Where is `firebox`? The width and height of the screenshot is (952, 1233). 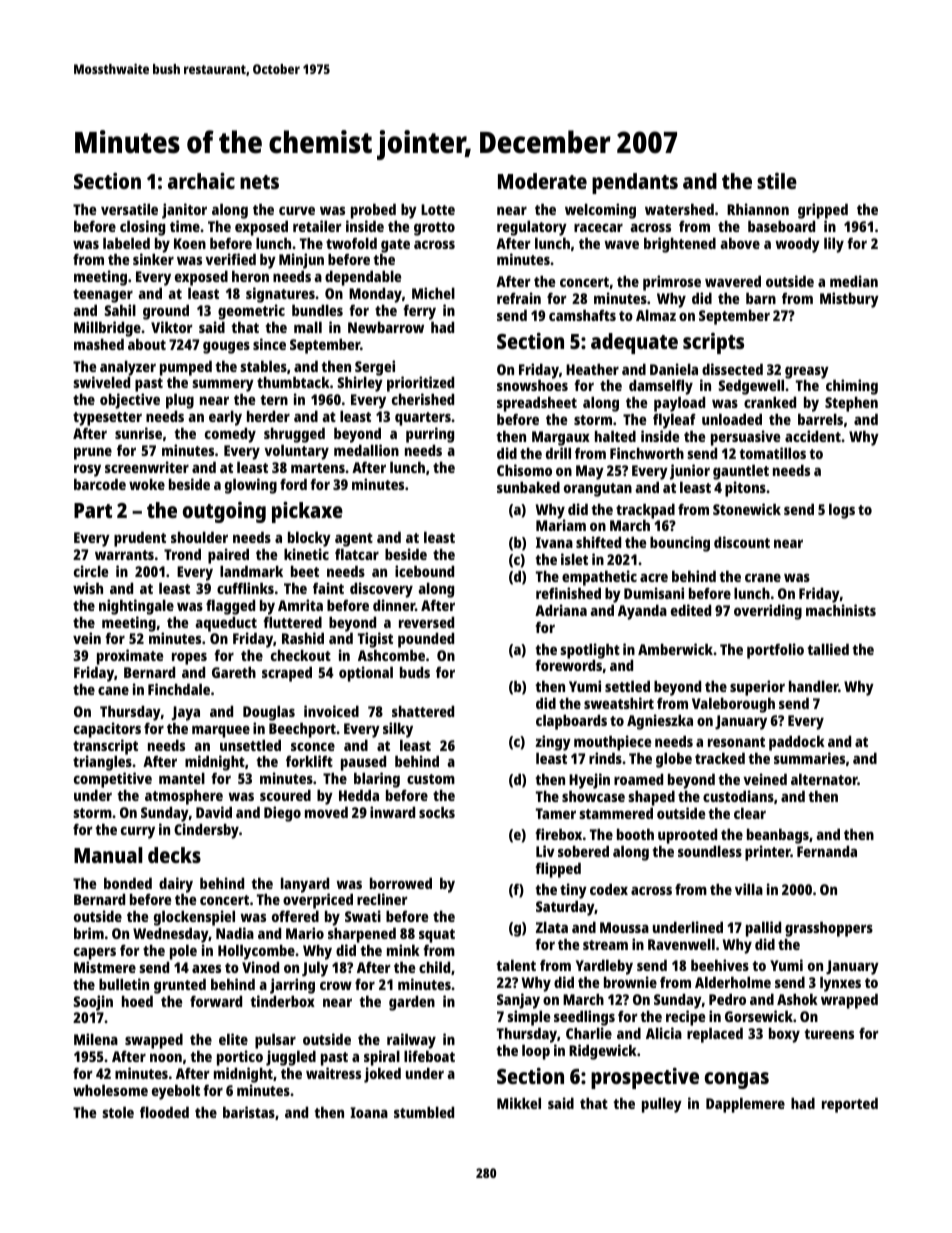
firebox is located at coordinates (558, 834).
